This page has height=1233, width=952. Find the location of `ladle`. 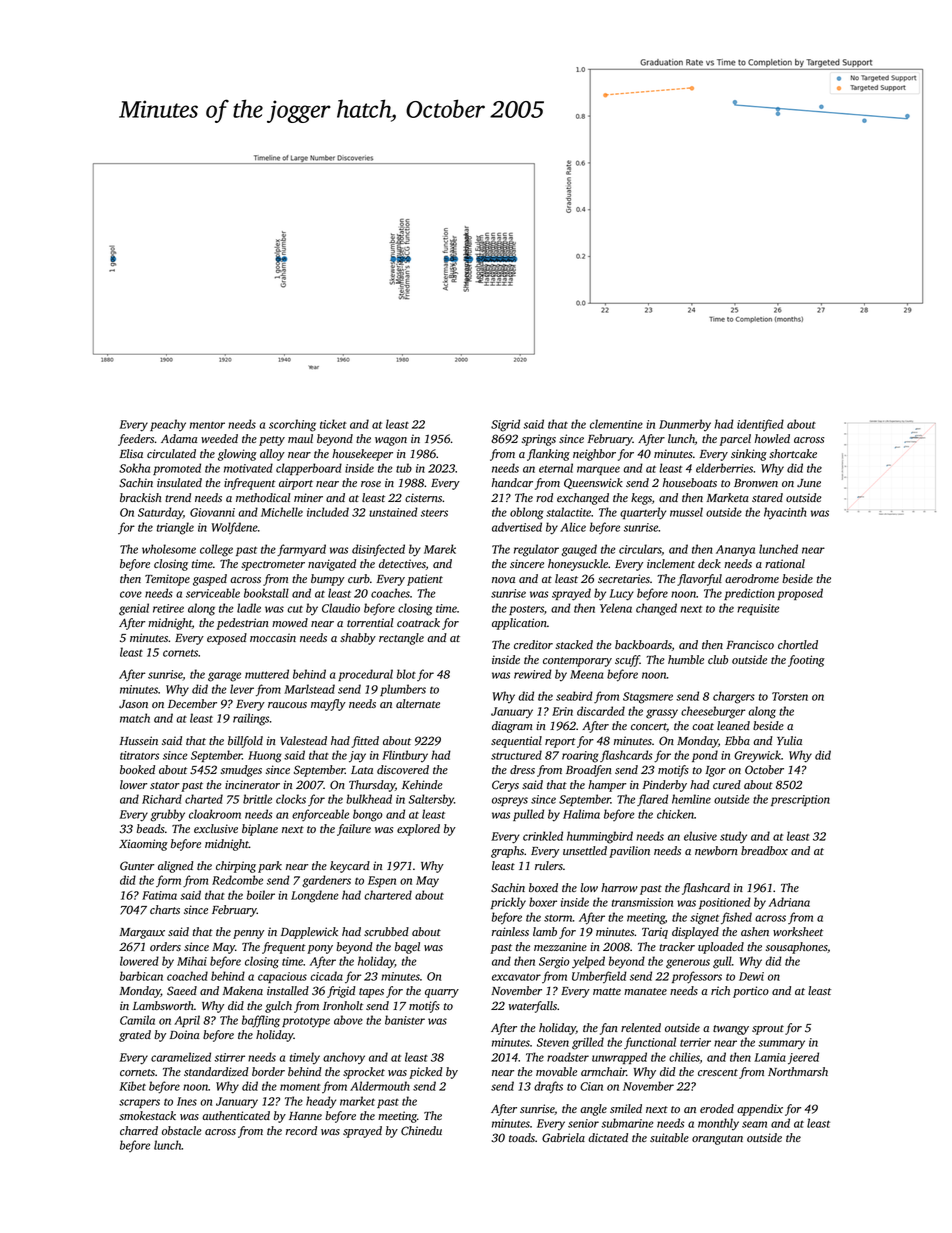

ladle is located at coordinates (249, 608).
